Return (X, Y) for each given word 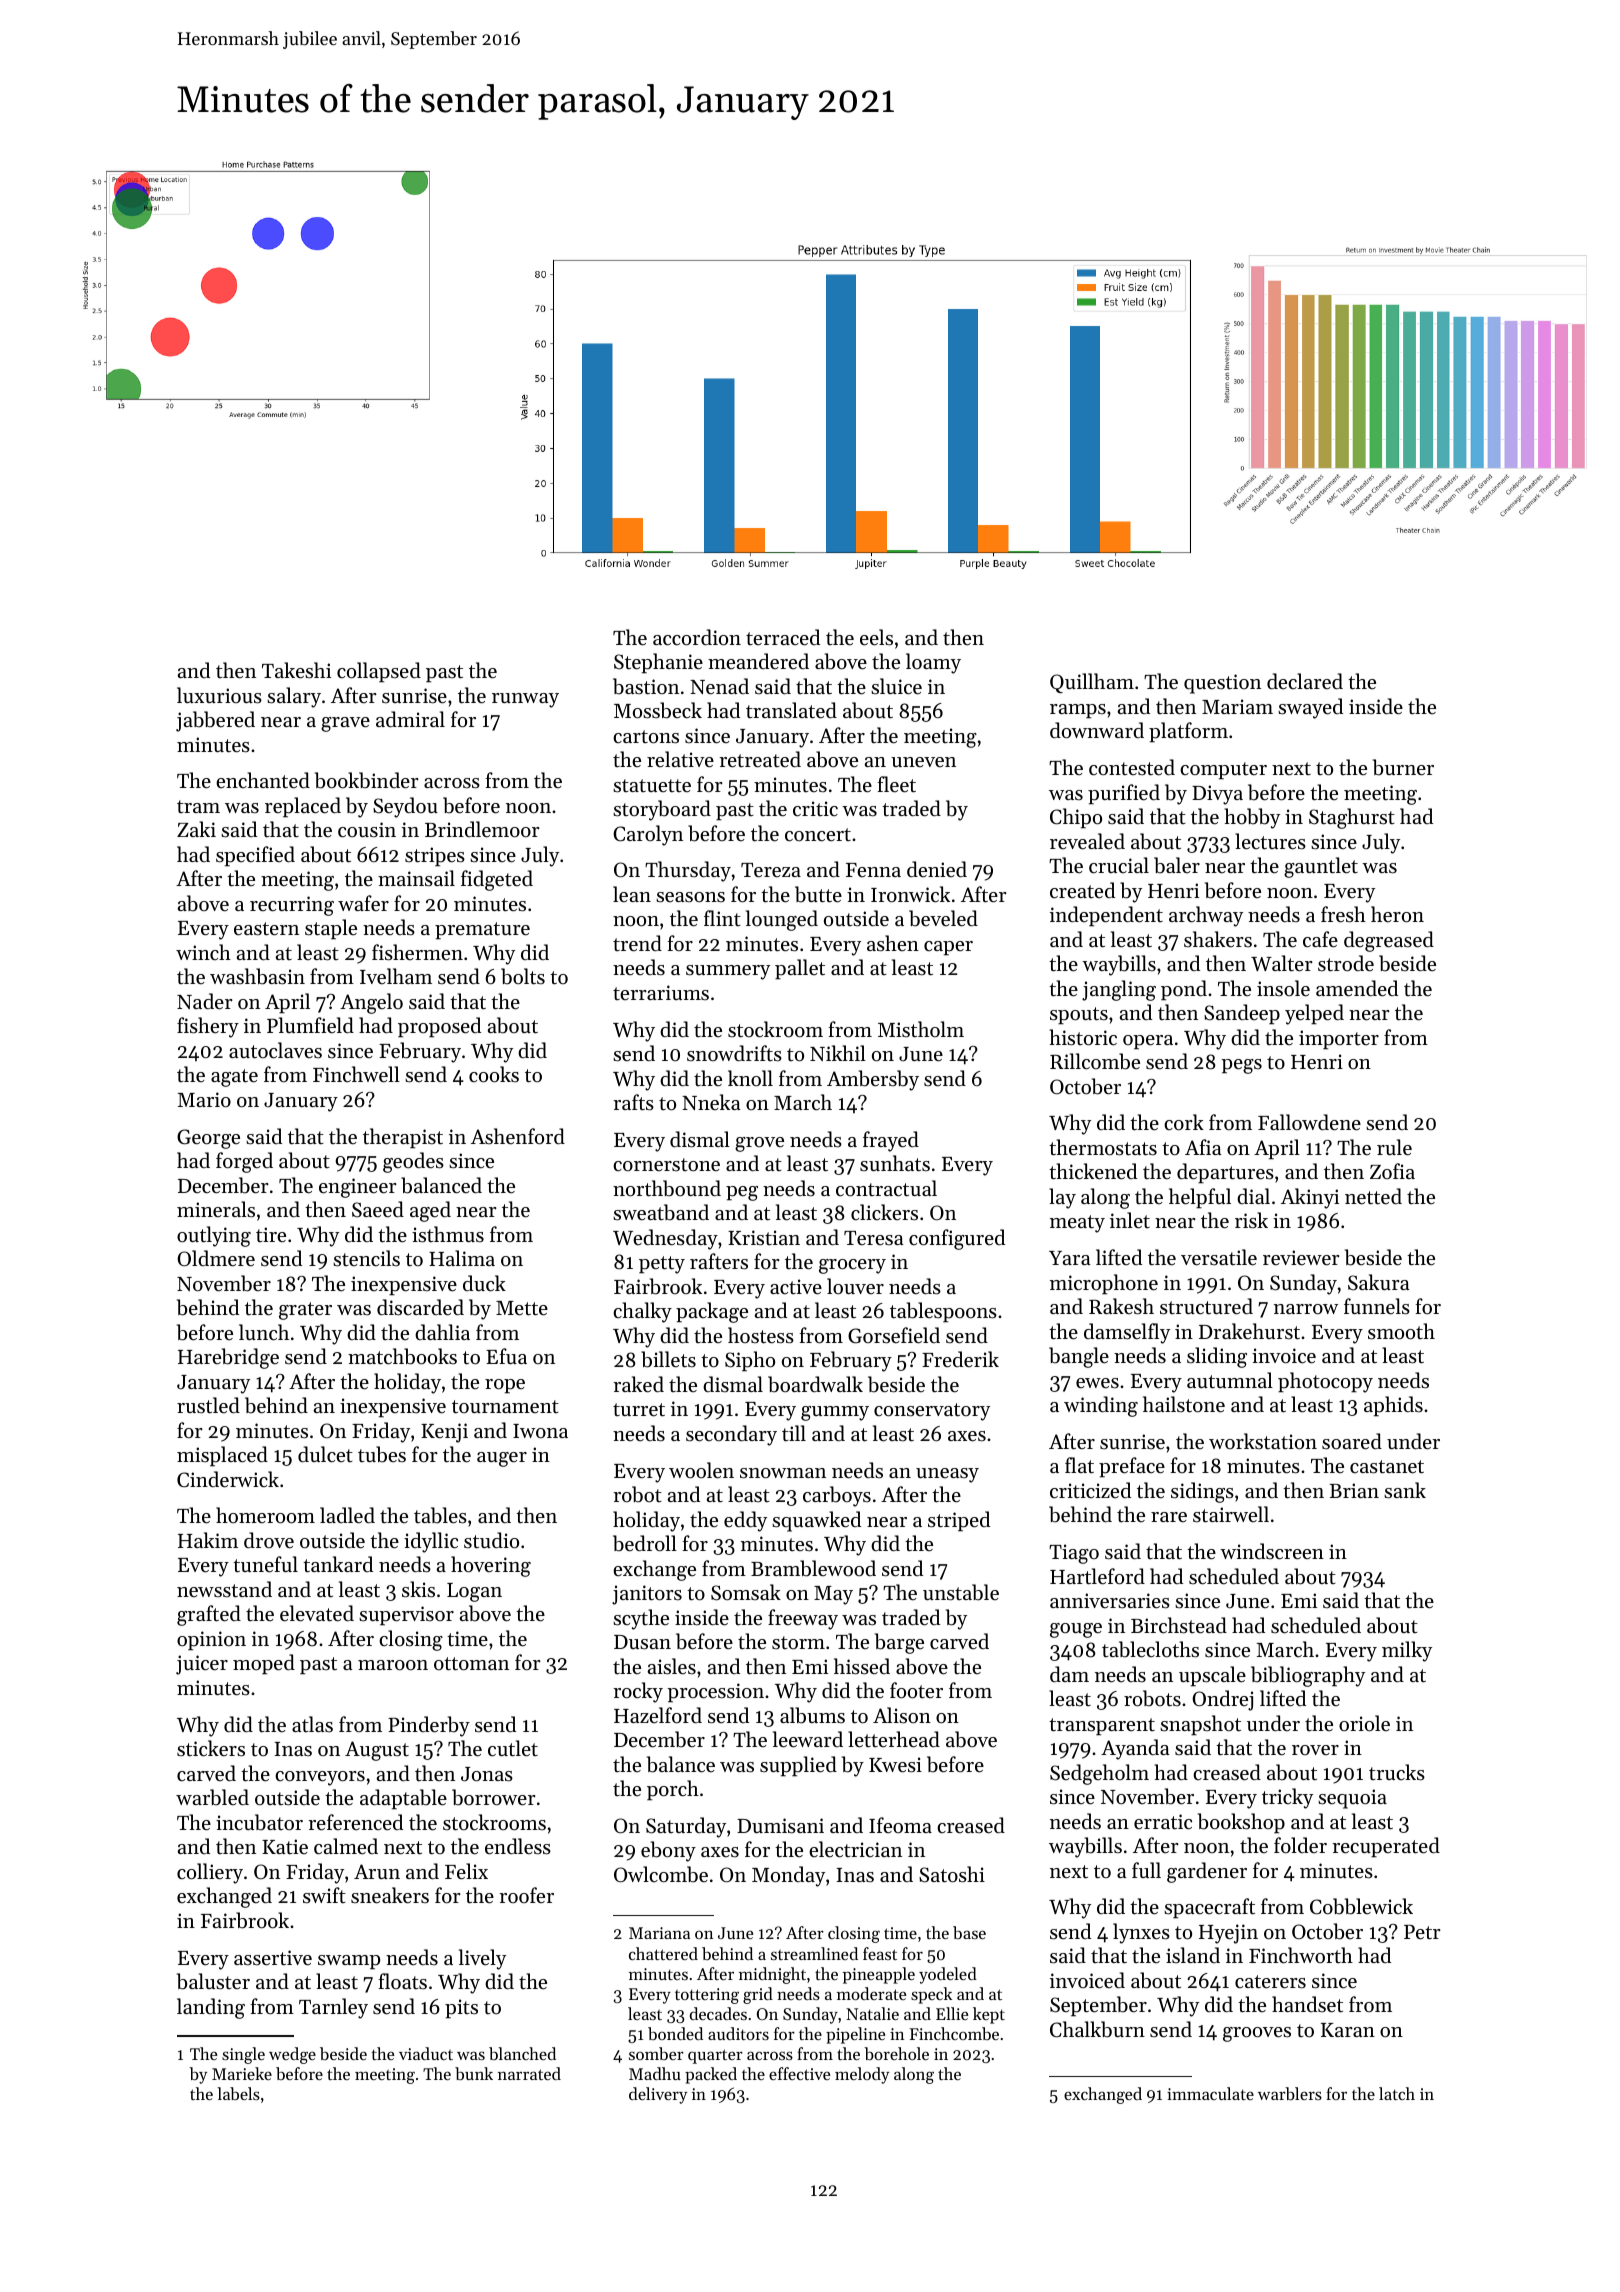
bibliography (1308, 1676)
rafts (633, 1102)
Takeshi (296, 670)
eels (876, 637)
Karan (1348, 2030)
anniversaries (1110, 1601)
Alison (902, 1715)
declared (1305, 681)
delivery (658, 2095)
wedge (292, 2055)
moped (264, 1664)
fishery (208, 1027)
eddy (745, 1521)
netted (1373, 1196)
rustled (208, 1405)
